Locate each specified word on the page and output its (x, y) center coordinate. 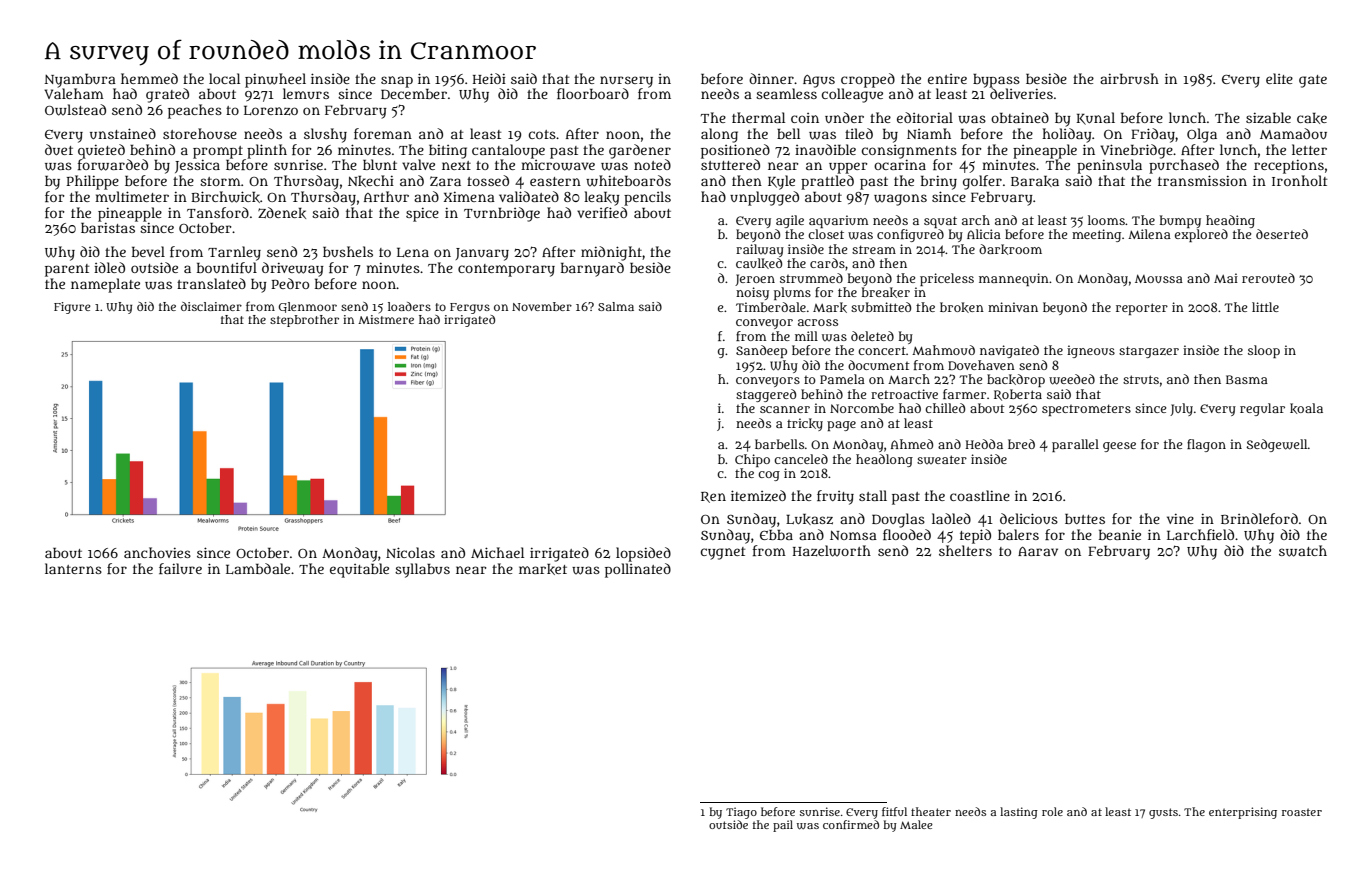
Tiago (741, 813)
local (224, 78)
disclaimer (211, 306)
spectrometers (1086, 410)
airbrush (1129, 78)
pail (783, 826)
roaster (1302, 812)
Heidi (489, 78)
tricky (805, 424)
